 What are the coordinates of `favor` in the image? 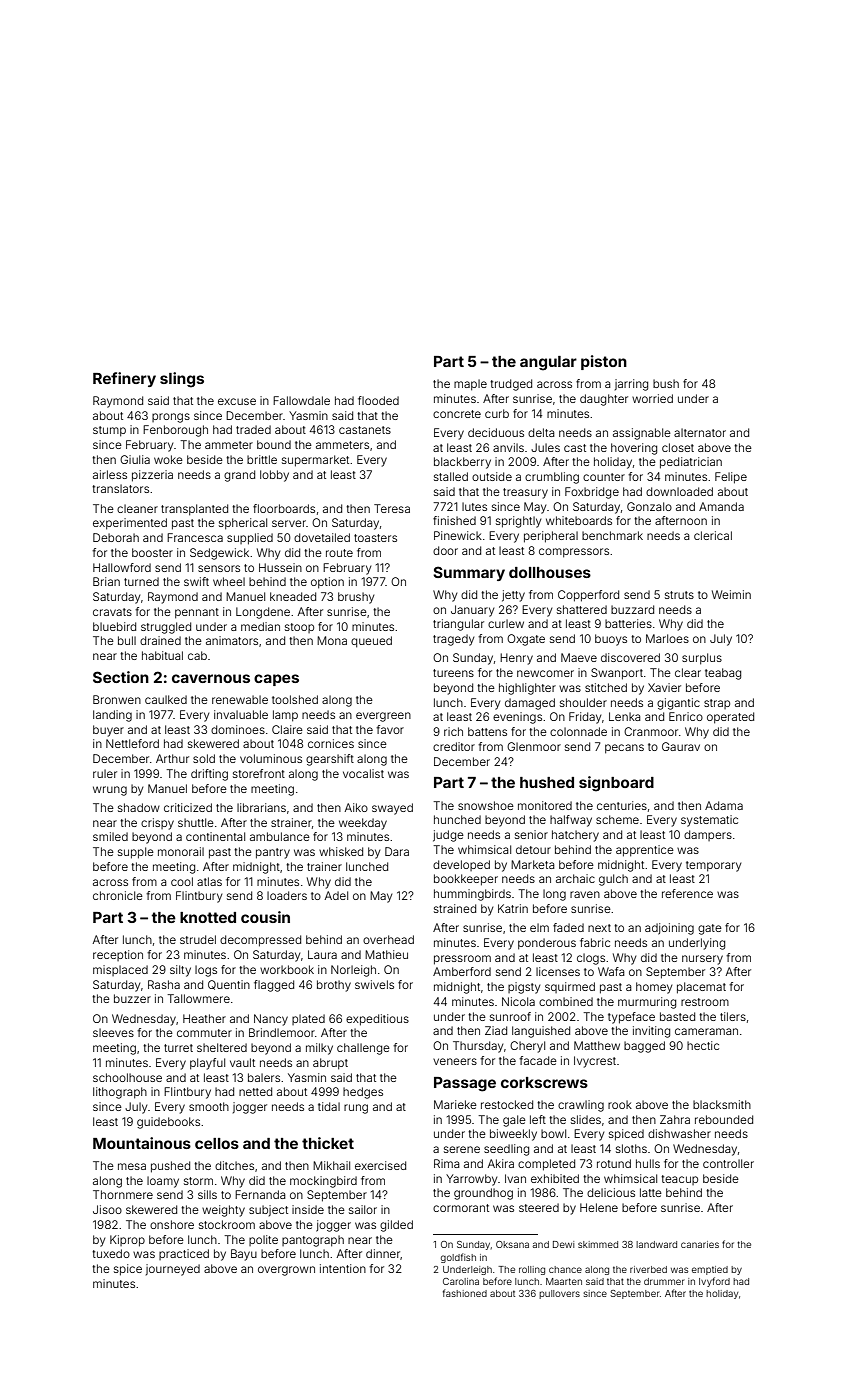 It's located at (390, 729).
